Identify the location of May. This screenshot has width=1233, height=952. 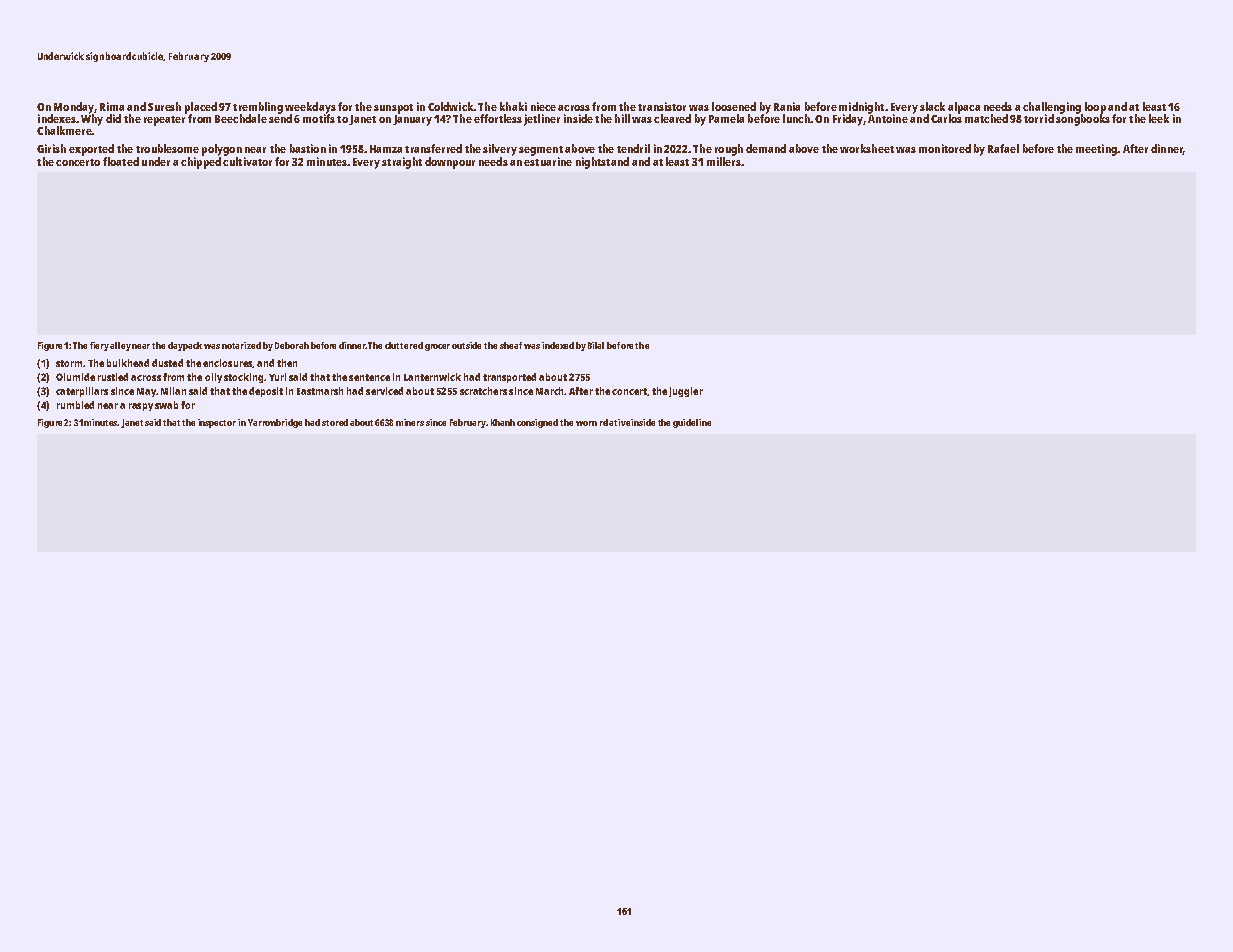
(147, 392).
